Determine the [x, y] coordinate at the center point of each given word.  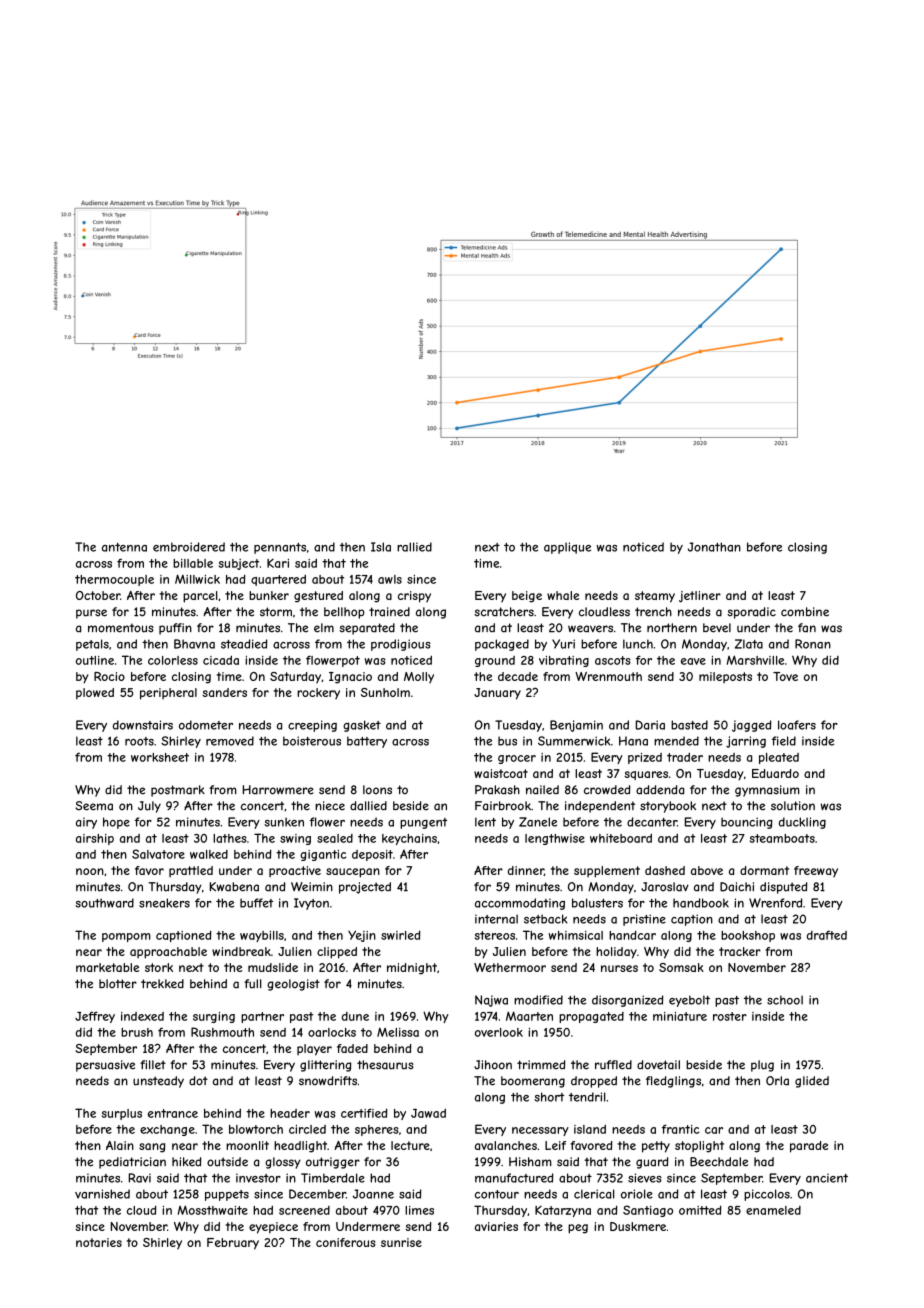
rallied [414, 547]
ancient [827, 1178]
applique [567, 548]
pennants [280, 548]
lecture [410, 1145]
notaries [99, 1242]
